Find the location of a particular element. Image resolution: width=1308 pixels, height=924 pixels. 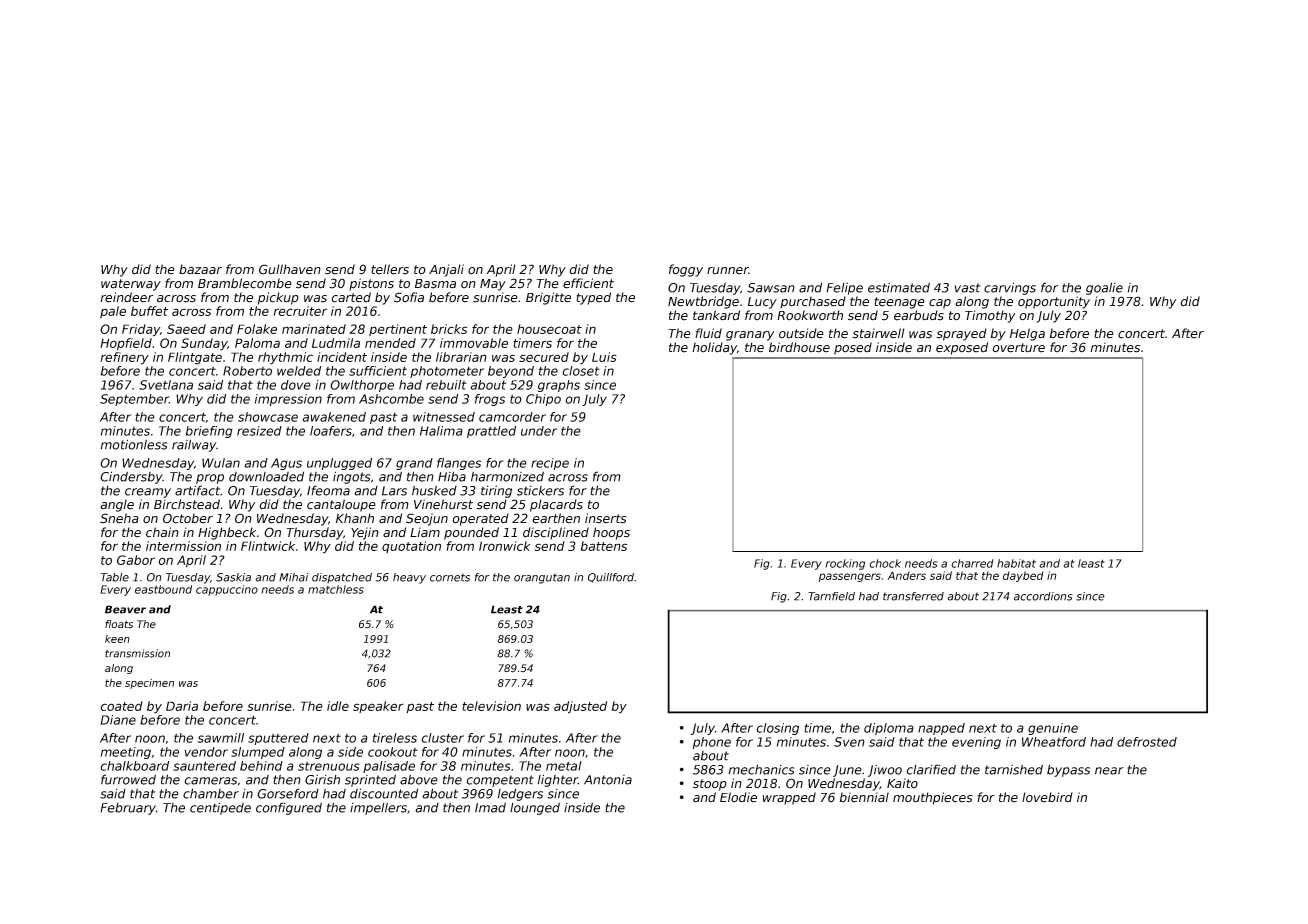

holiday is located at coordinates (714, 348).
